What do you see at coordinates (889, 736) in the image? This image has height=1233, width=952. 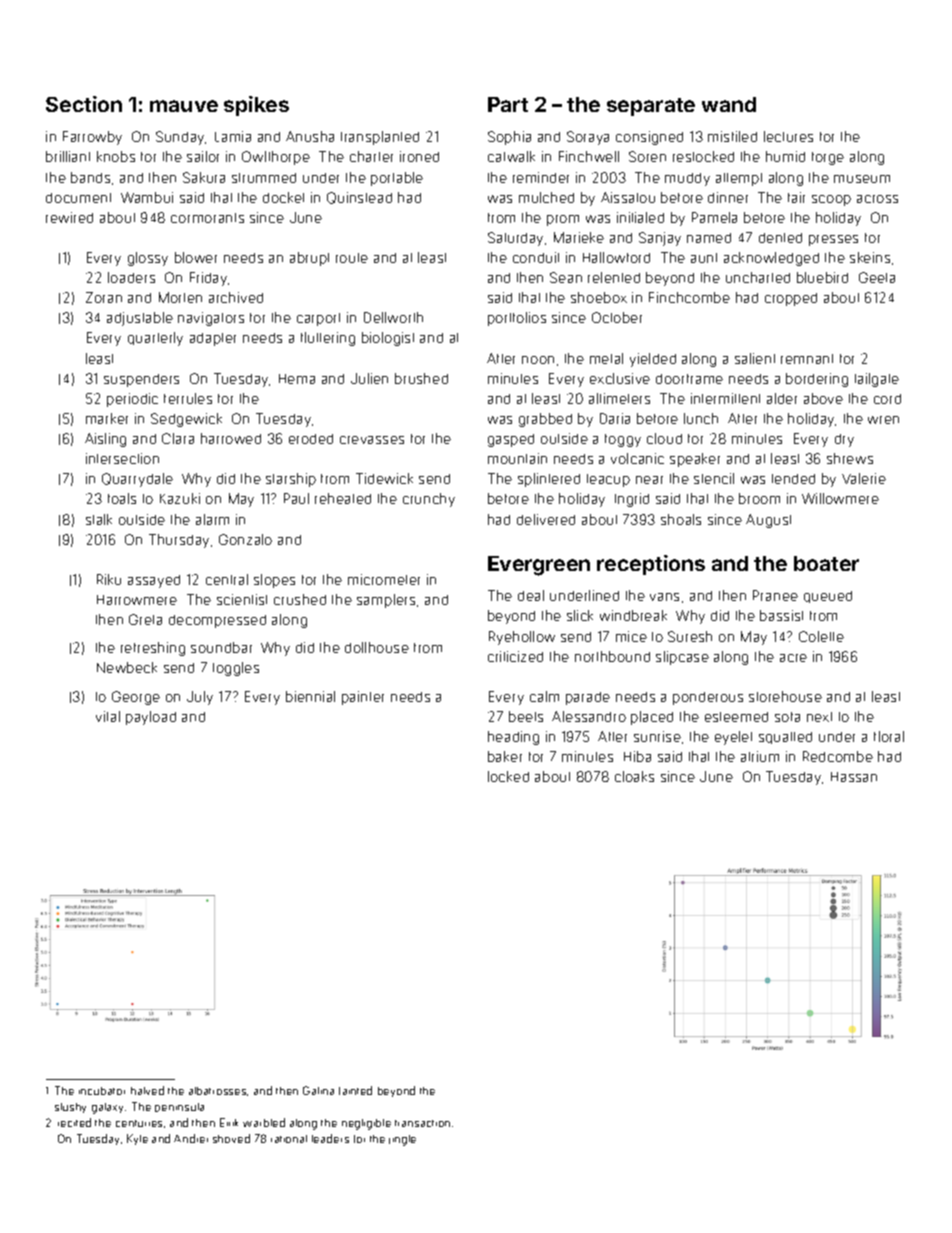 I see `floral` at bounding box center [889, 736].
